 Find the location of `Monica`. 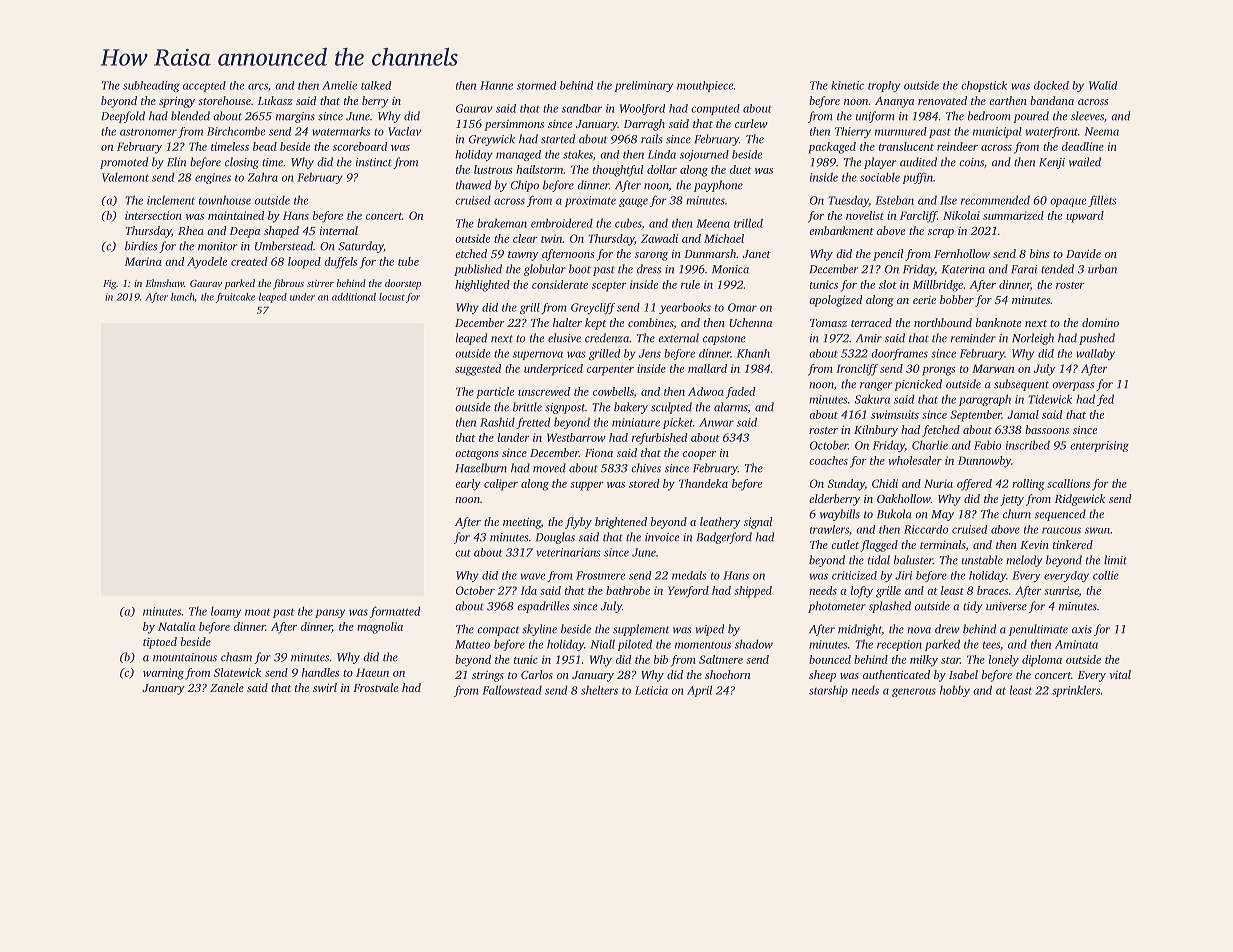

Monica is located at coordinates (730, 269).
